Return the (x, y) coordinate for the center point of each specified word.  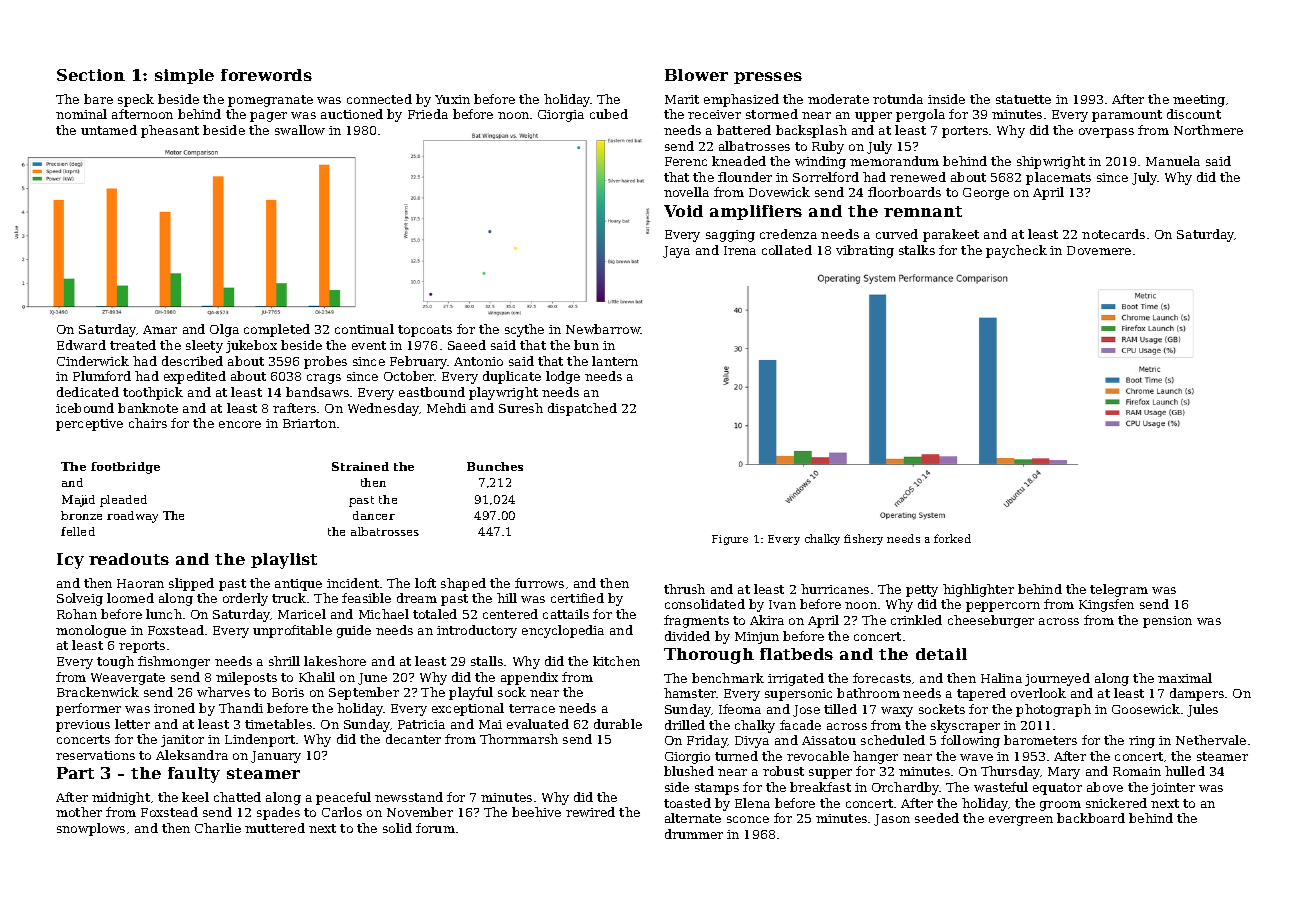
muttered (275, 828)
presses (768, 78)
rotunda (898, 99)
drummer (694, 834)
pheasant (170, 131)
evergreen (1021, 821)
